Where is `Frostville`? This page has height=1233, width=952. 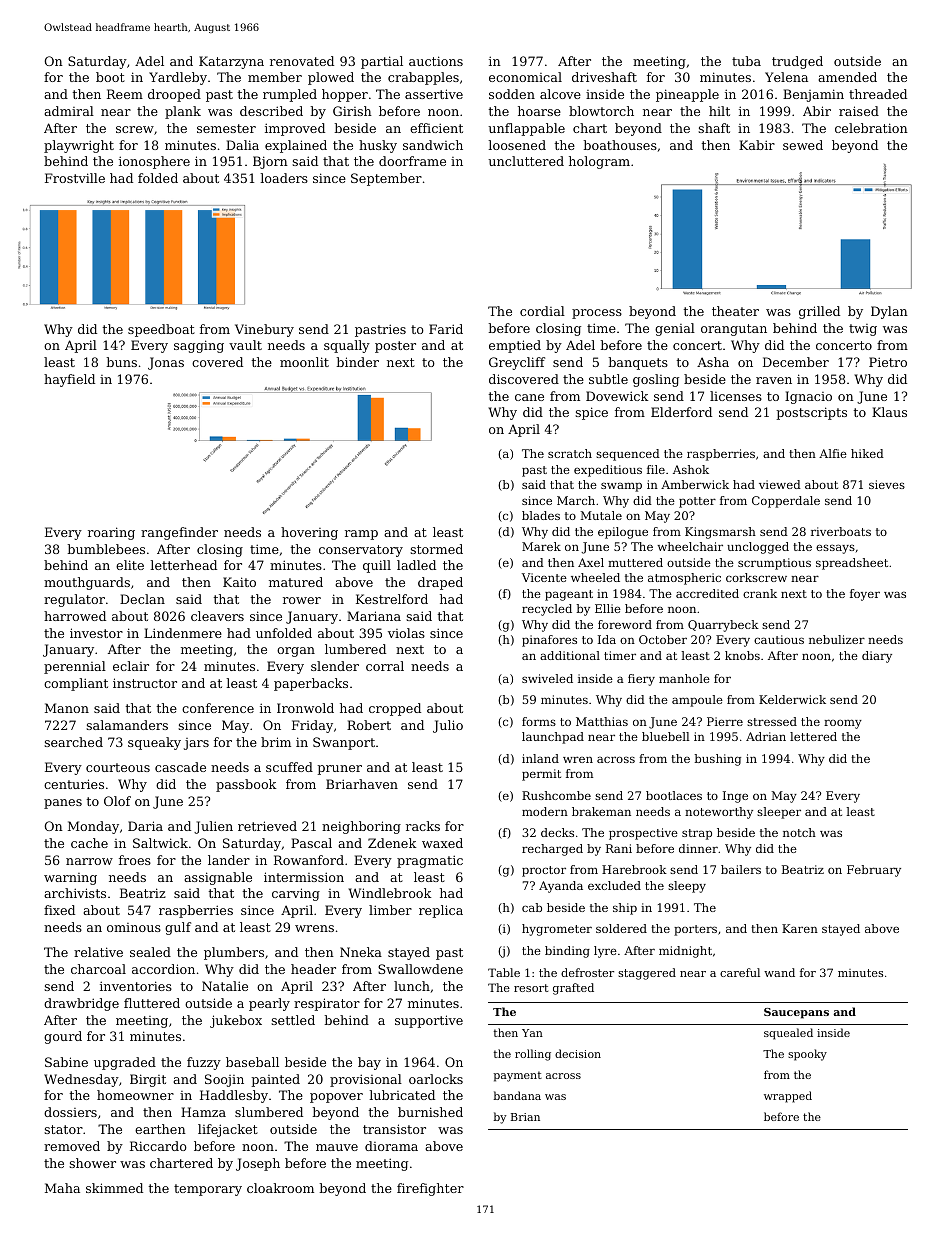
Frostville is located at coordinates (75, 178).
